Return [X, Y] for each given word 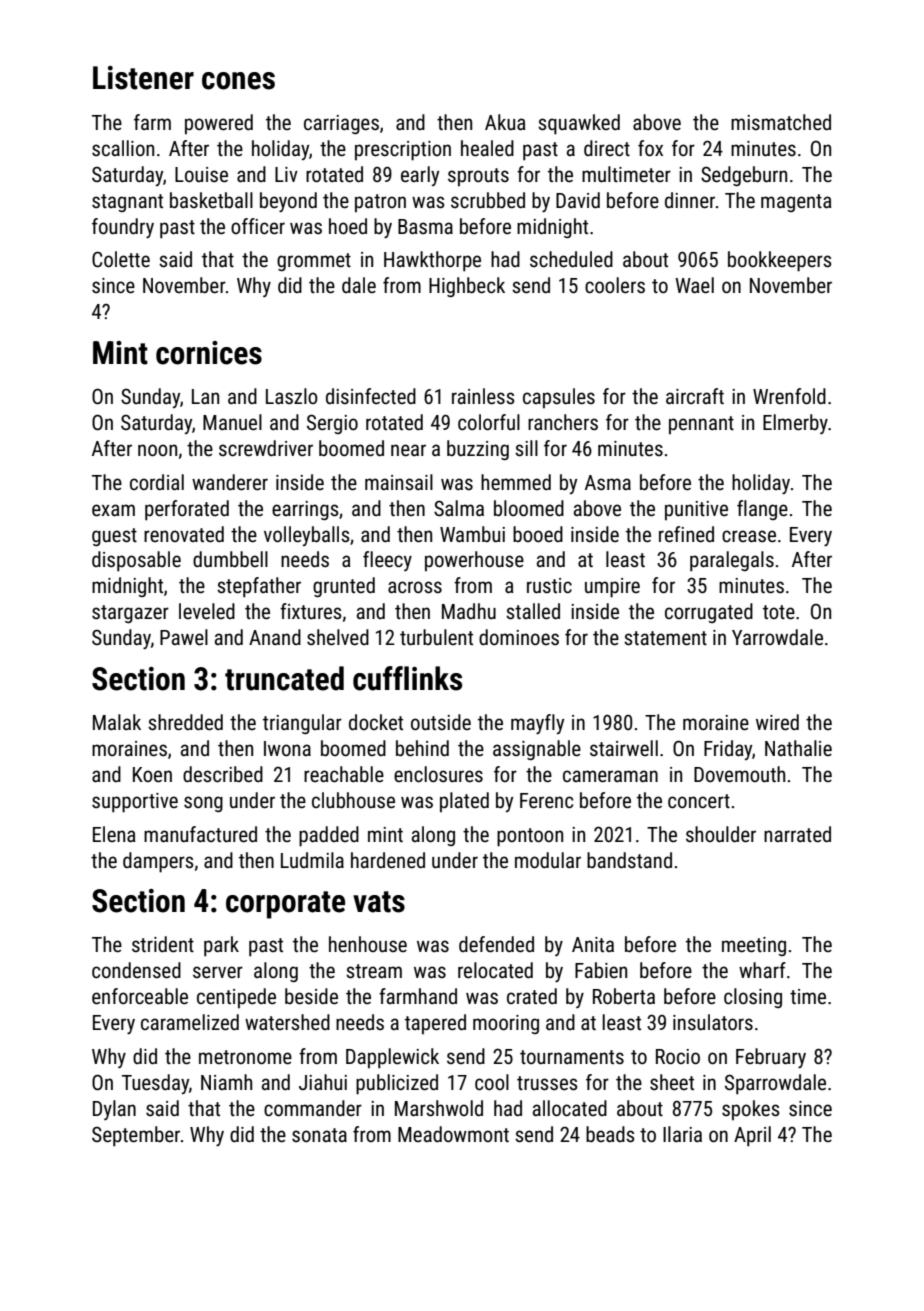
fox [650, 148]
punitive [696, 510]
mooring [506, 1024]
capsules [559, 398]
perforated [187, 510]
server [218, 972]
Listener [143, 78]
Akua [505, 122]
